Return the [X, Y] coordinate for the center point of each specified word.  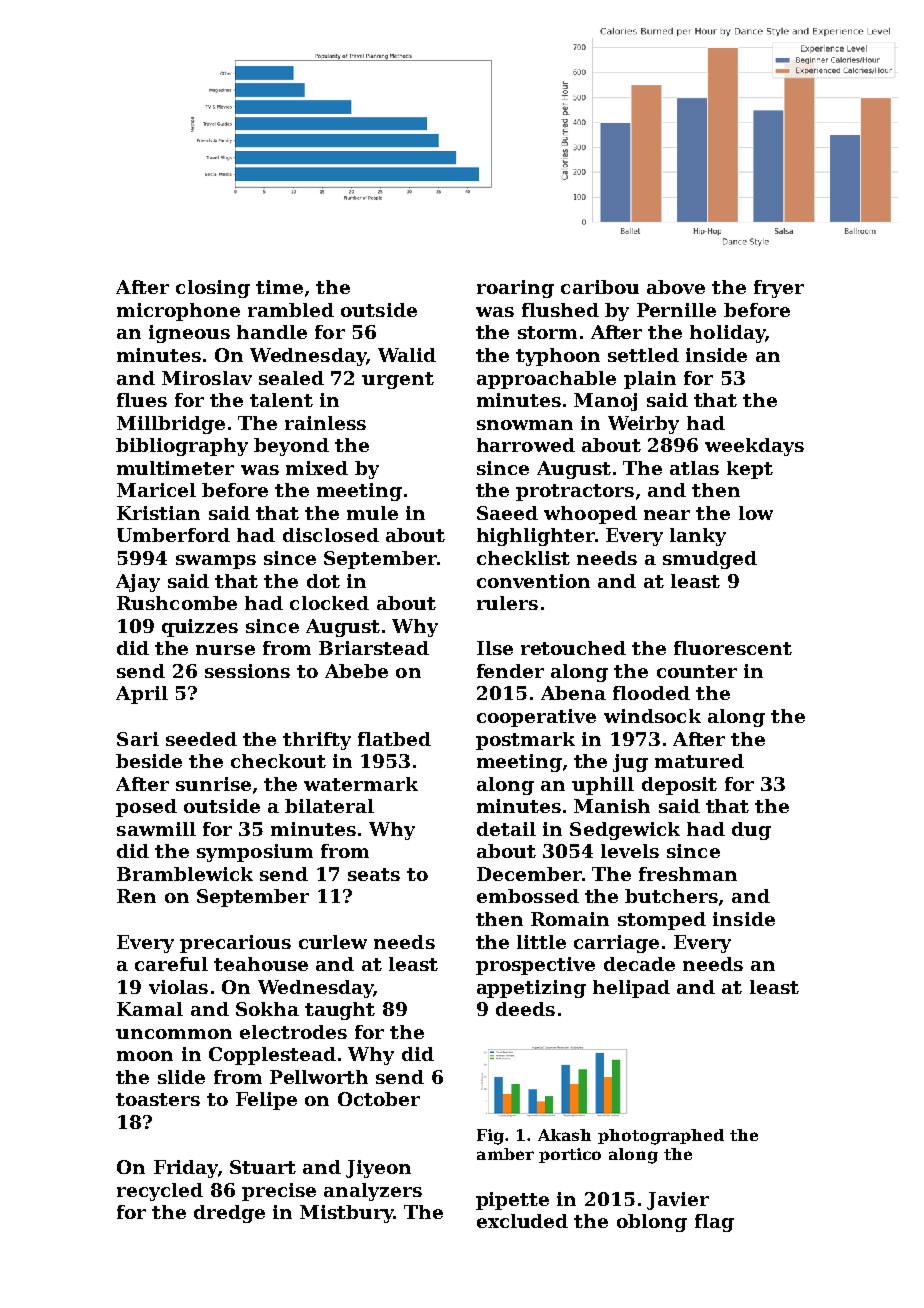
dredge [229, 1214]
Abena [573, 693]
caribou [600, 287]
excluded [522, 1221]
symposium [255, 853]
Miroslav [207, 378]
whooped [590, 515]
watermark [361, 784]
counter [697, 671]
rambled [291, 310]
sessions [247, 671]
